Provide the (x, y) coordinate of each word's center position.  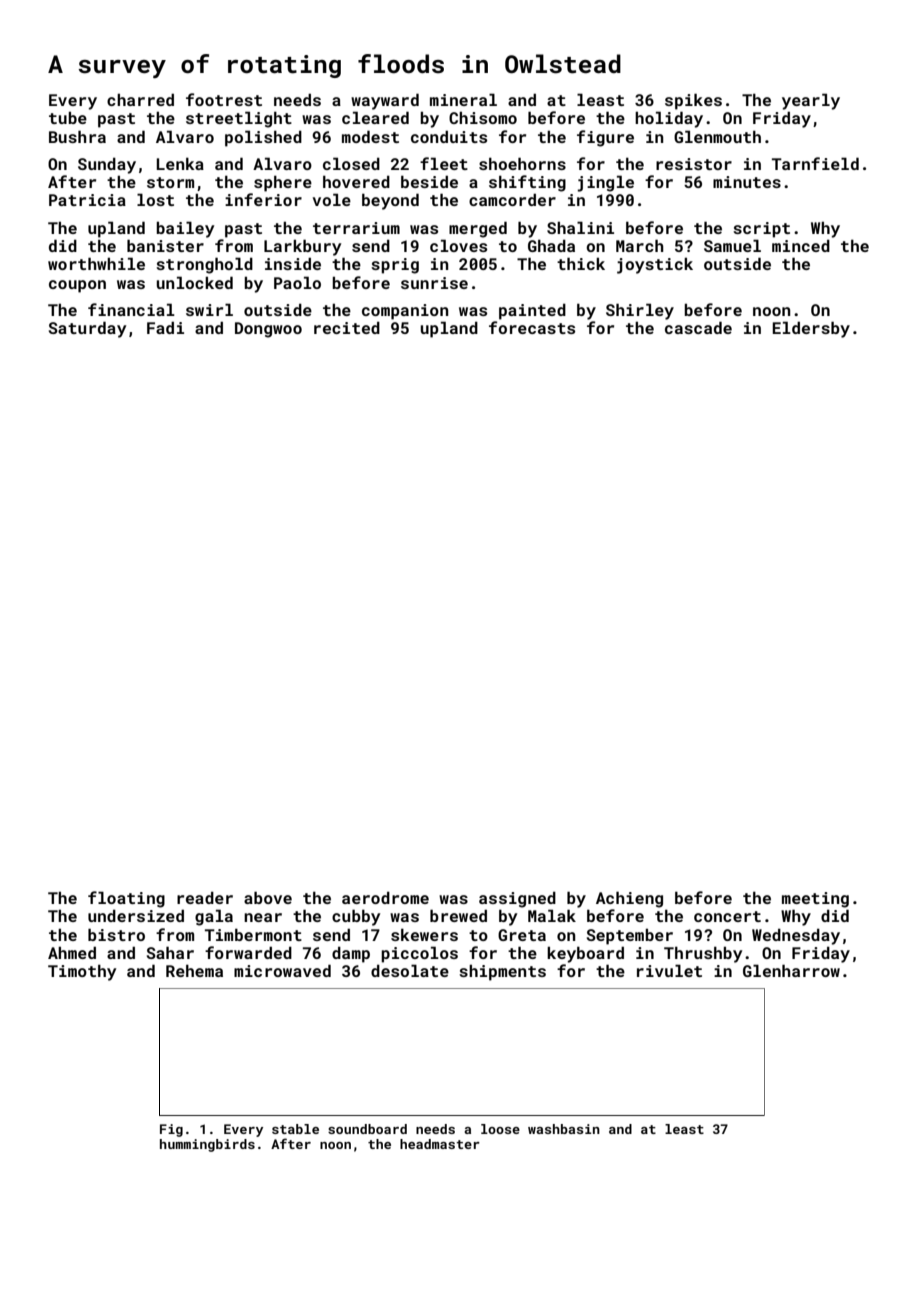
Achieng (629, 899)
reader (205, 897)
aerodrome (385, 897)
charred (140, 99)
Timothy (82, 972)
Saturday (87, 329)
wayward (385, 101)
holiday (669, 119)
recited (347, 327)
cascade (698, 327)
